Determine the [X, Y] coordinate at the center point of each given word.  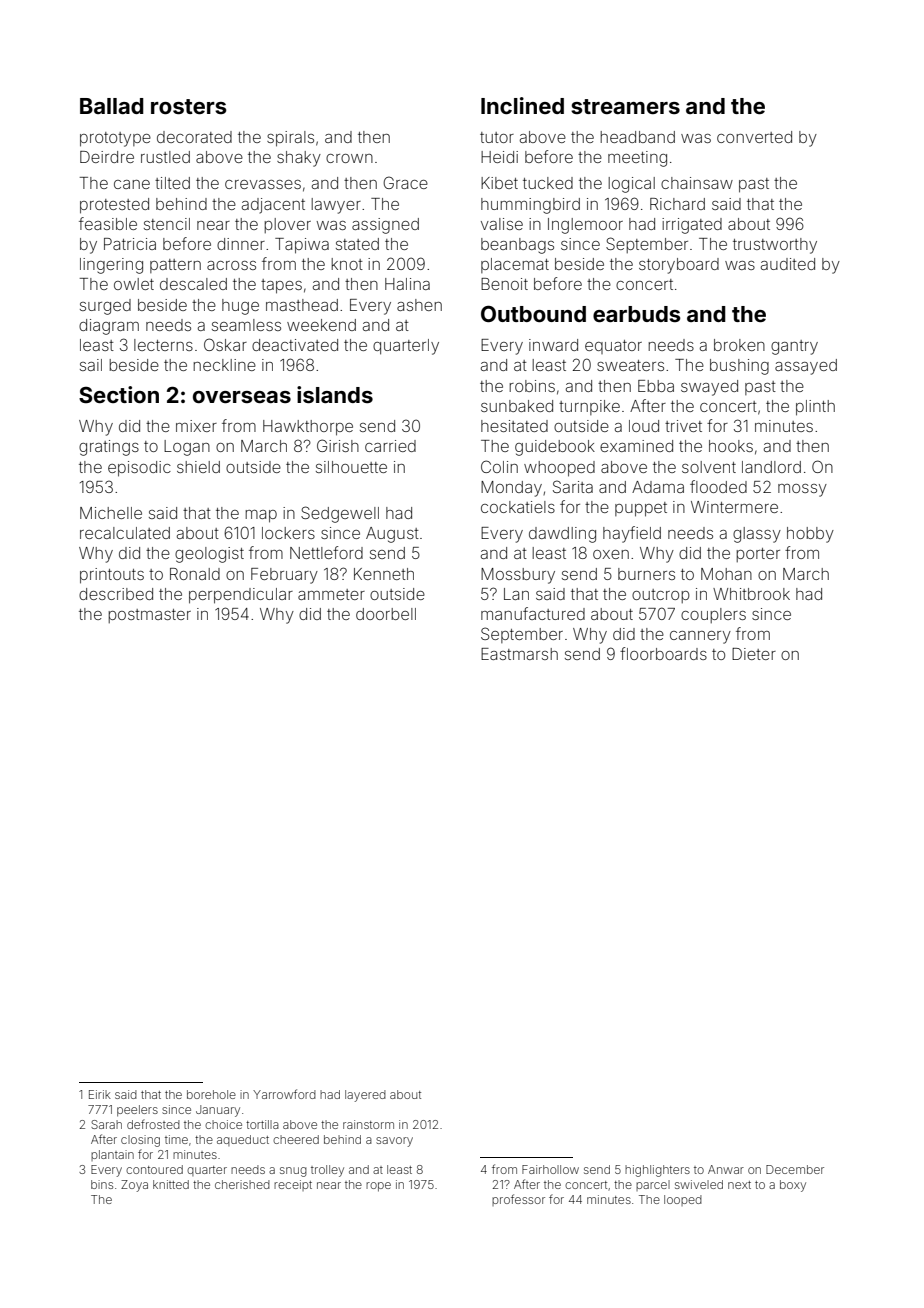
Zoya [134, 1186]
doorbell [386, 614]
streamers [625, 106]
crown [349, 158]
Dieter [754, 654]
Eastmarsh [519, 654]
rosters [189, 106]
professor [518, 1200]
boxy [793, 1186]
